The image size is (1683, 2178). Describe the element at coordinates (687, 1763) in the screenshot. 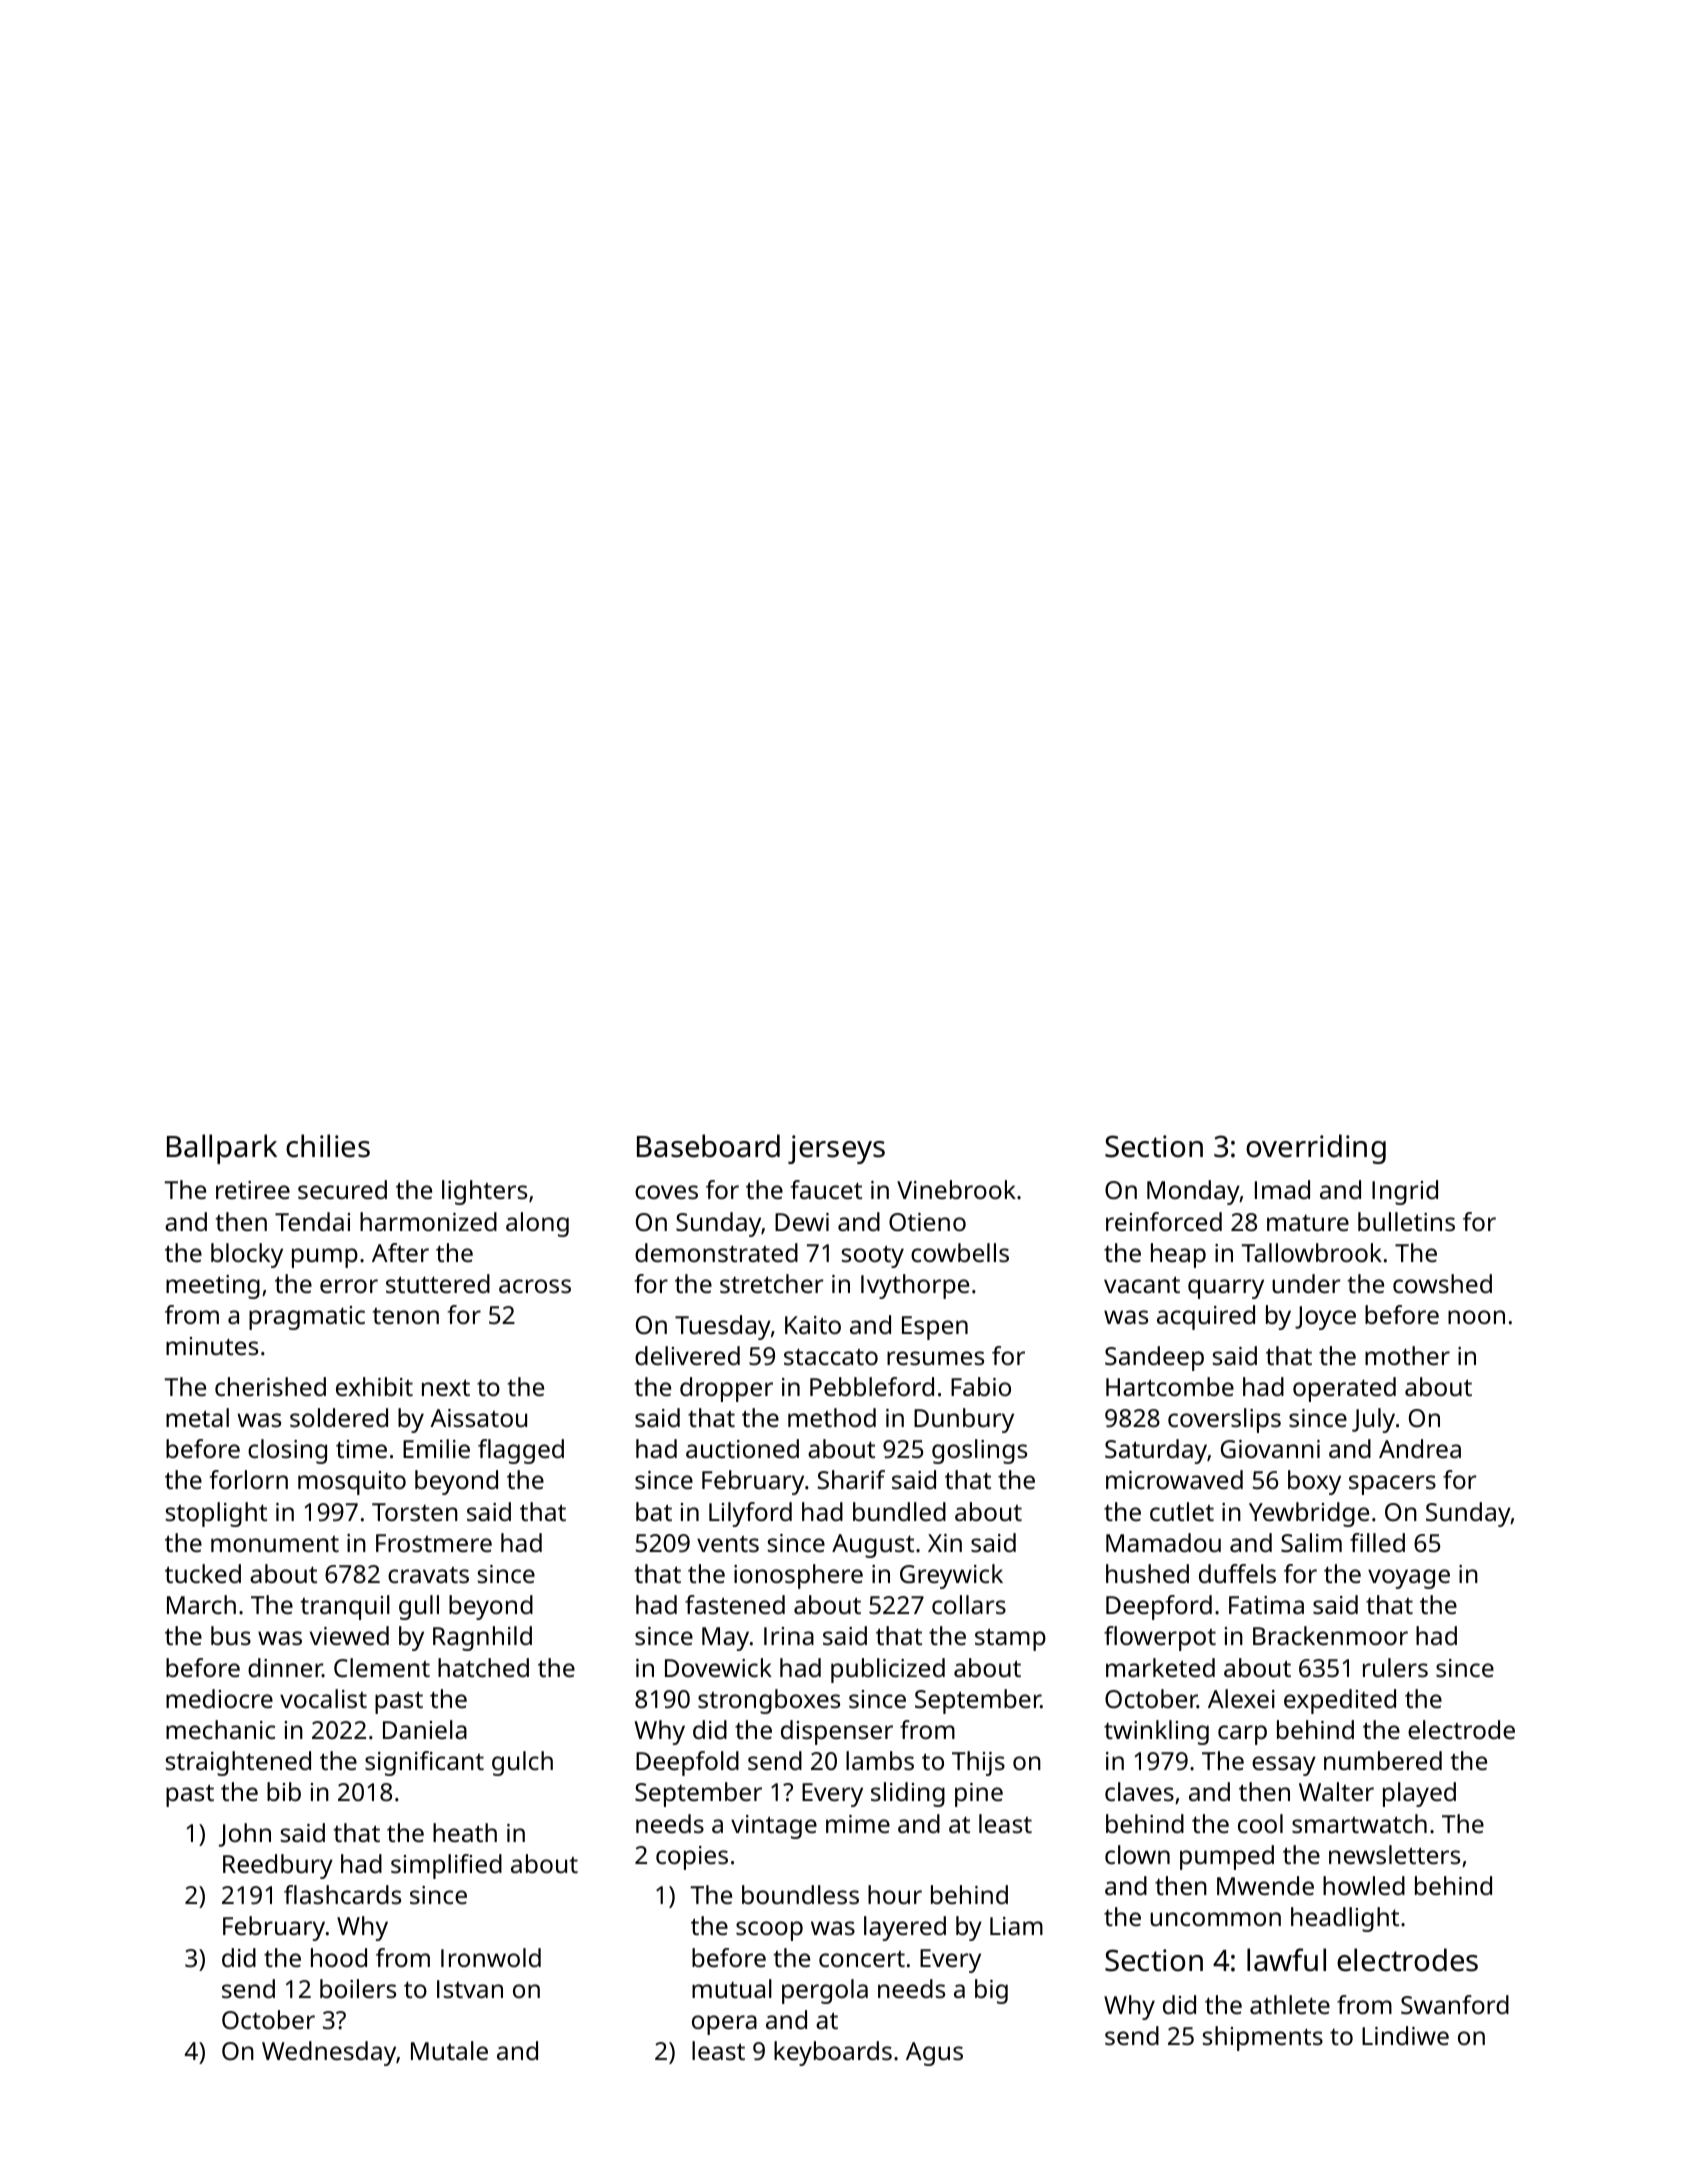

I see `Deepfold` at that location.
